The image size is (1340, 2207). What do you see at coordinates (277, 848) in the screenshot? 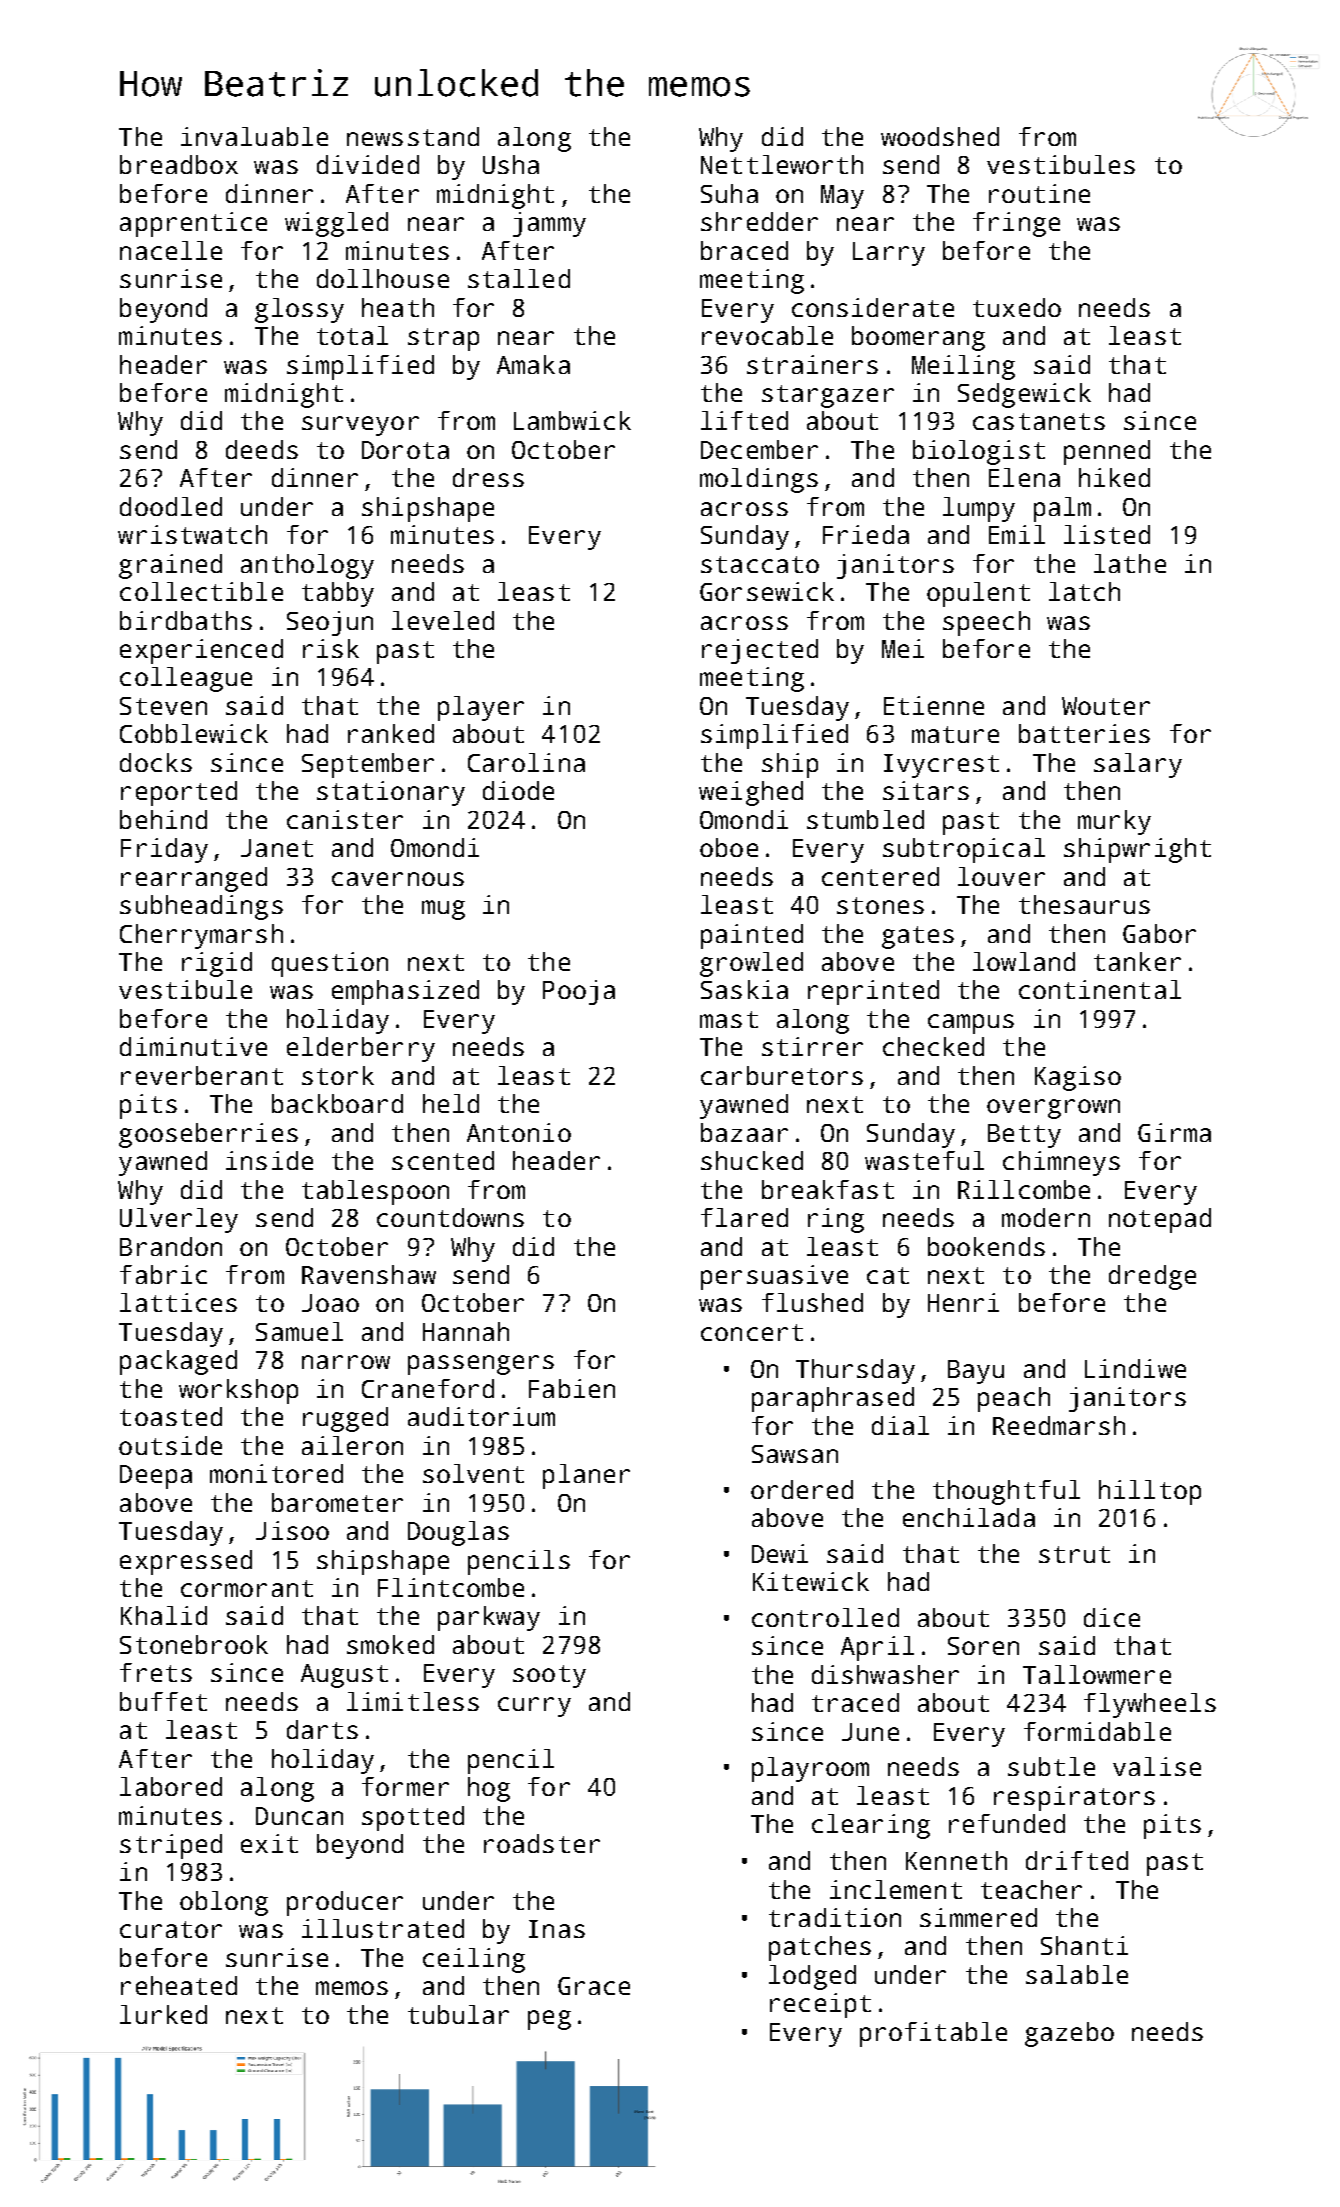
I see `Janet` at bounding box center [277, 848].
